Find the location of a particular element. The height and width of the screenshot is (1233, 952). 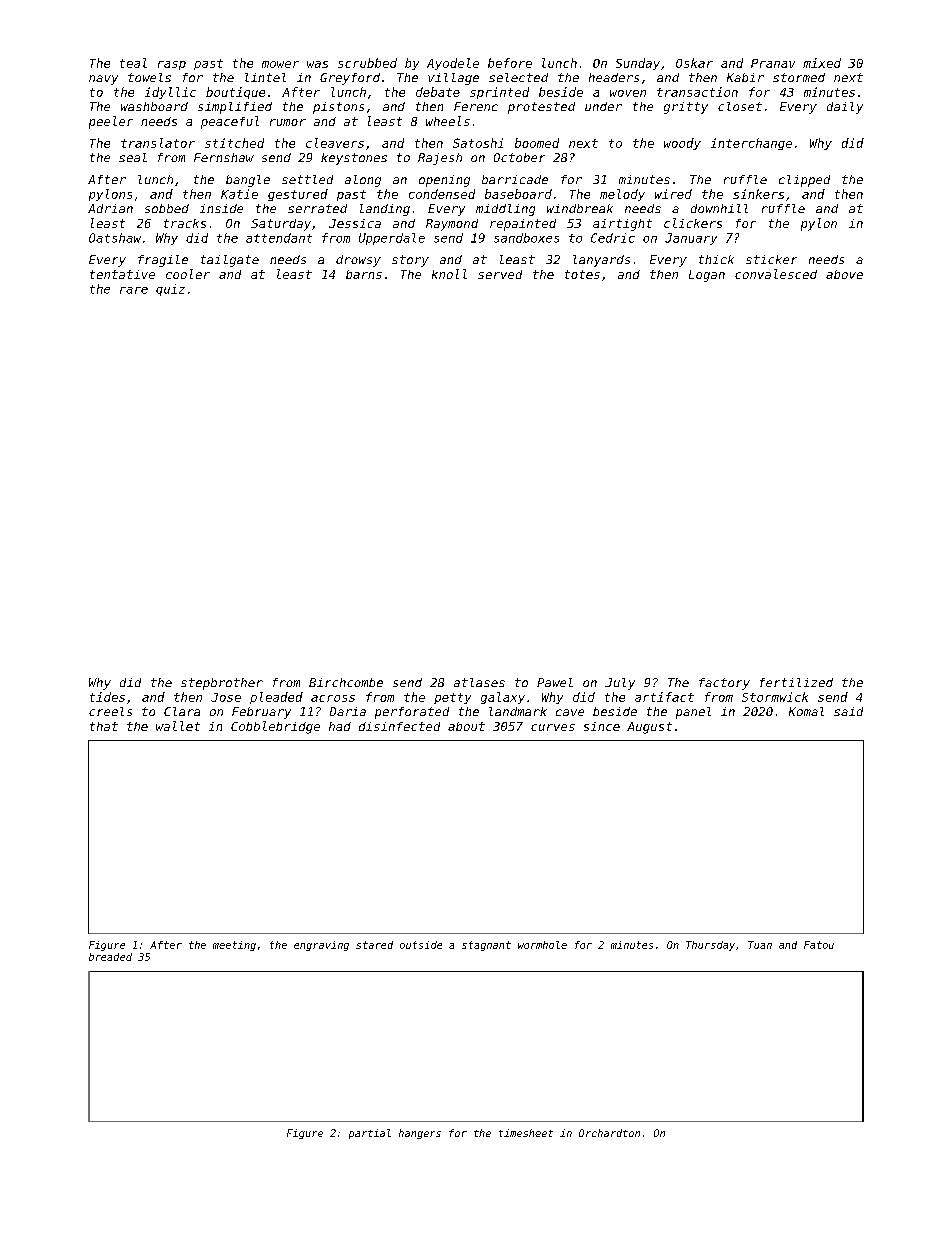

hangers is located at coordinates (420, 1134).
